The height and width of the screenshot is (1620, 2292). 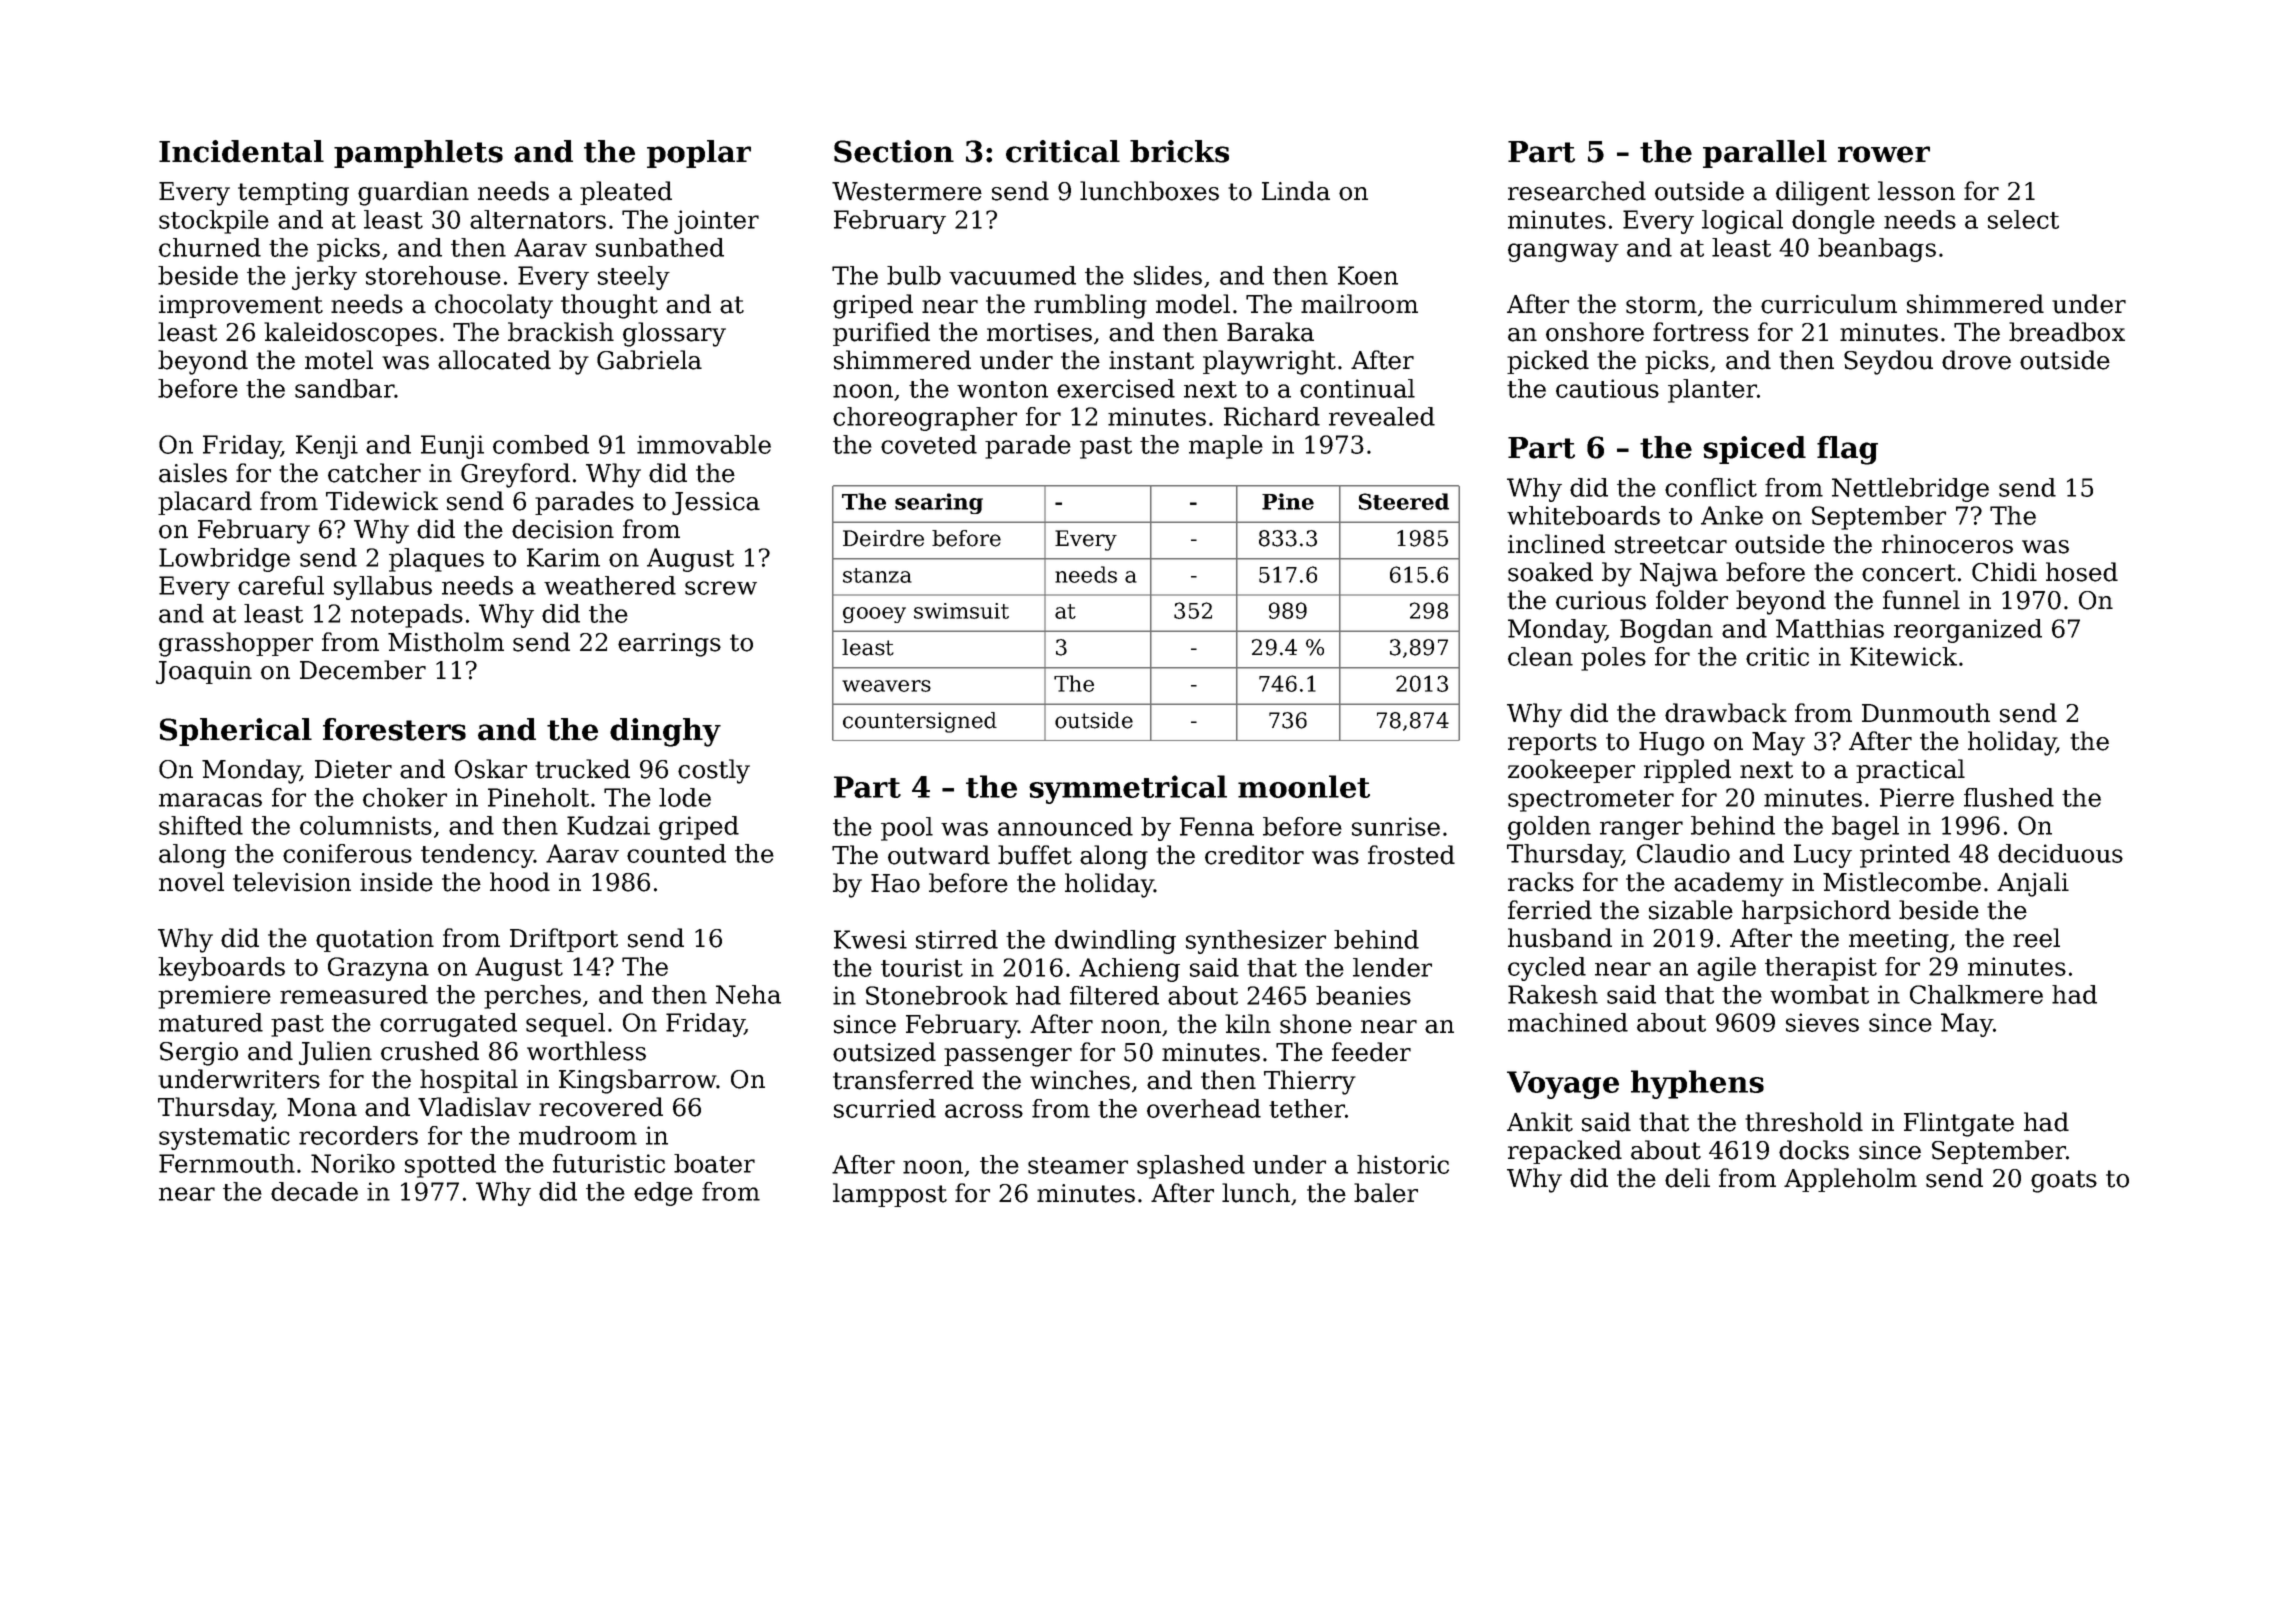 What do you see at coordinates (716, 503) in the screenshot?
I see `Jessica` at bounding box center [716, 503].
